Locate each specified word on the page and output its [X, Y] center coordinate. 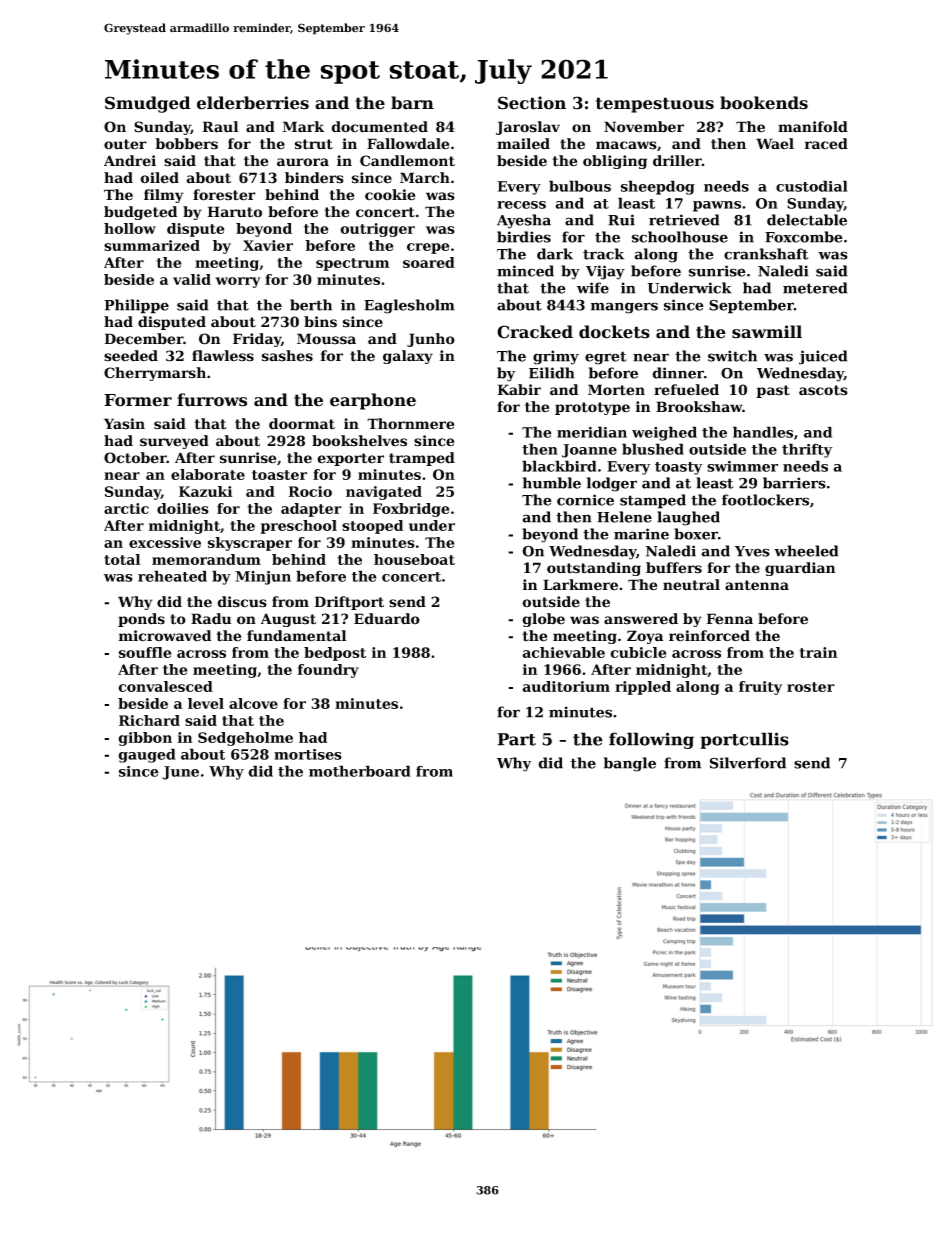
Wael [775, 144]
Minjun [263, 578]
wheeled [806, 551]
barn [412, 103]
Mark [303, 127]
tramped [422, 459]
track [603, 254]
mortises [308, 754]
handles [763, 432]
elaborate [208, 474]
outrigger [377, 230]
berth [311, 305]
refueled [686, 390]
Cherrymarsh [155, 374]
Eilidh [552, 373]
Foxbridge [411, 510]
